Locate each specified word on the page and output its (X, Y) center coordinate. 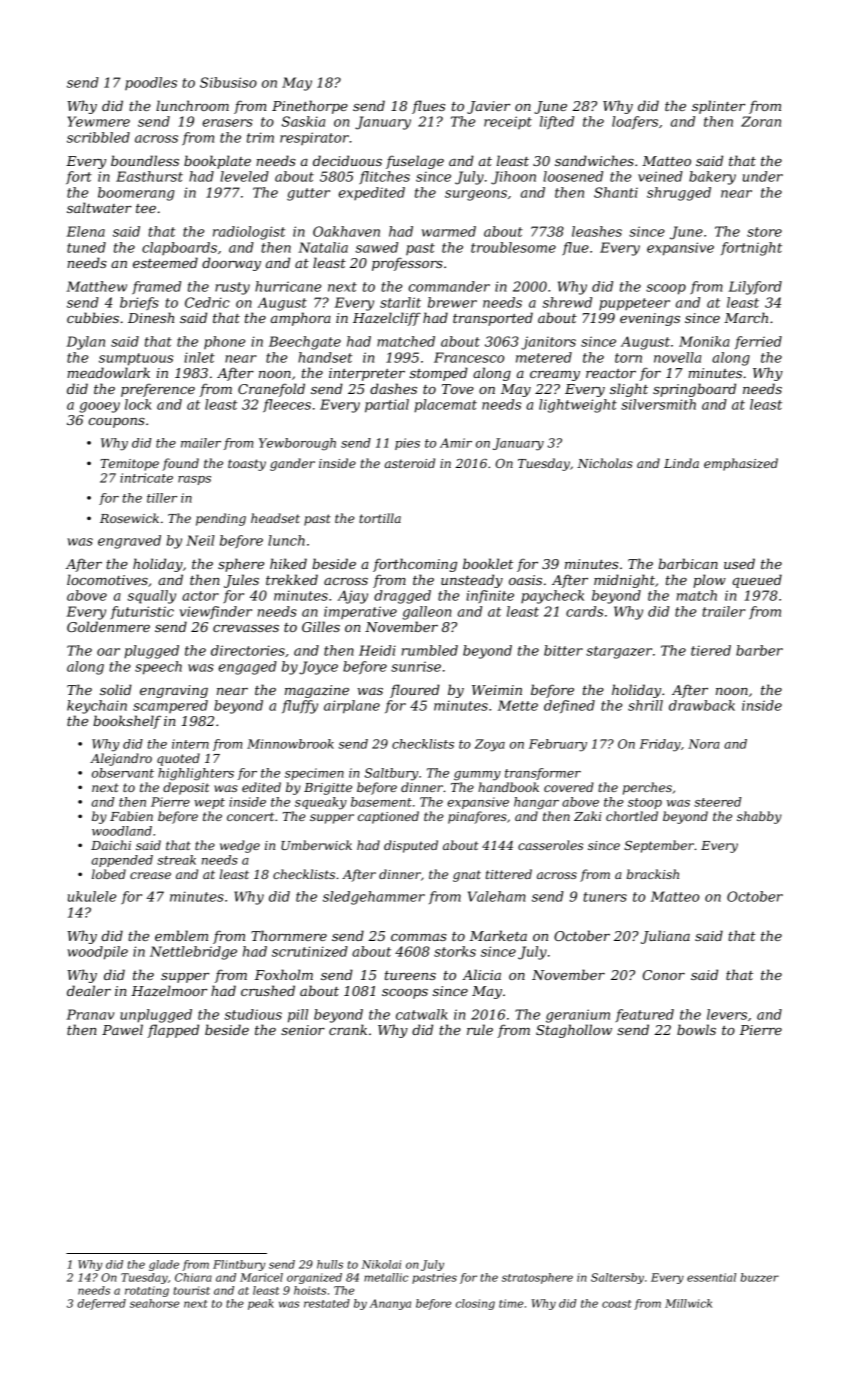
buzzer (760, 1277)
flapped (173, 1031)
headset (275, 518)
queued (757, 581)
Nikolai (381, 1264)
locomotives (107, 579)
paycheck (552, 597)
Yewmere (99, 121)
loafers (635, 122)
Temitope (129, 465)
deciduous (347, 160)
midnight (624, 581)
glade (164, 1265)
